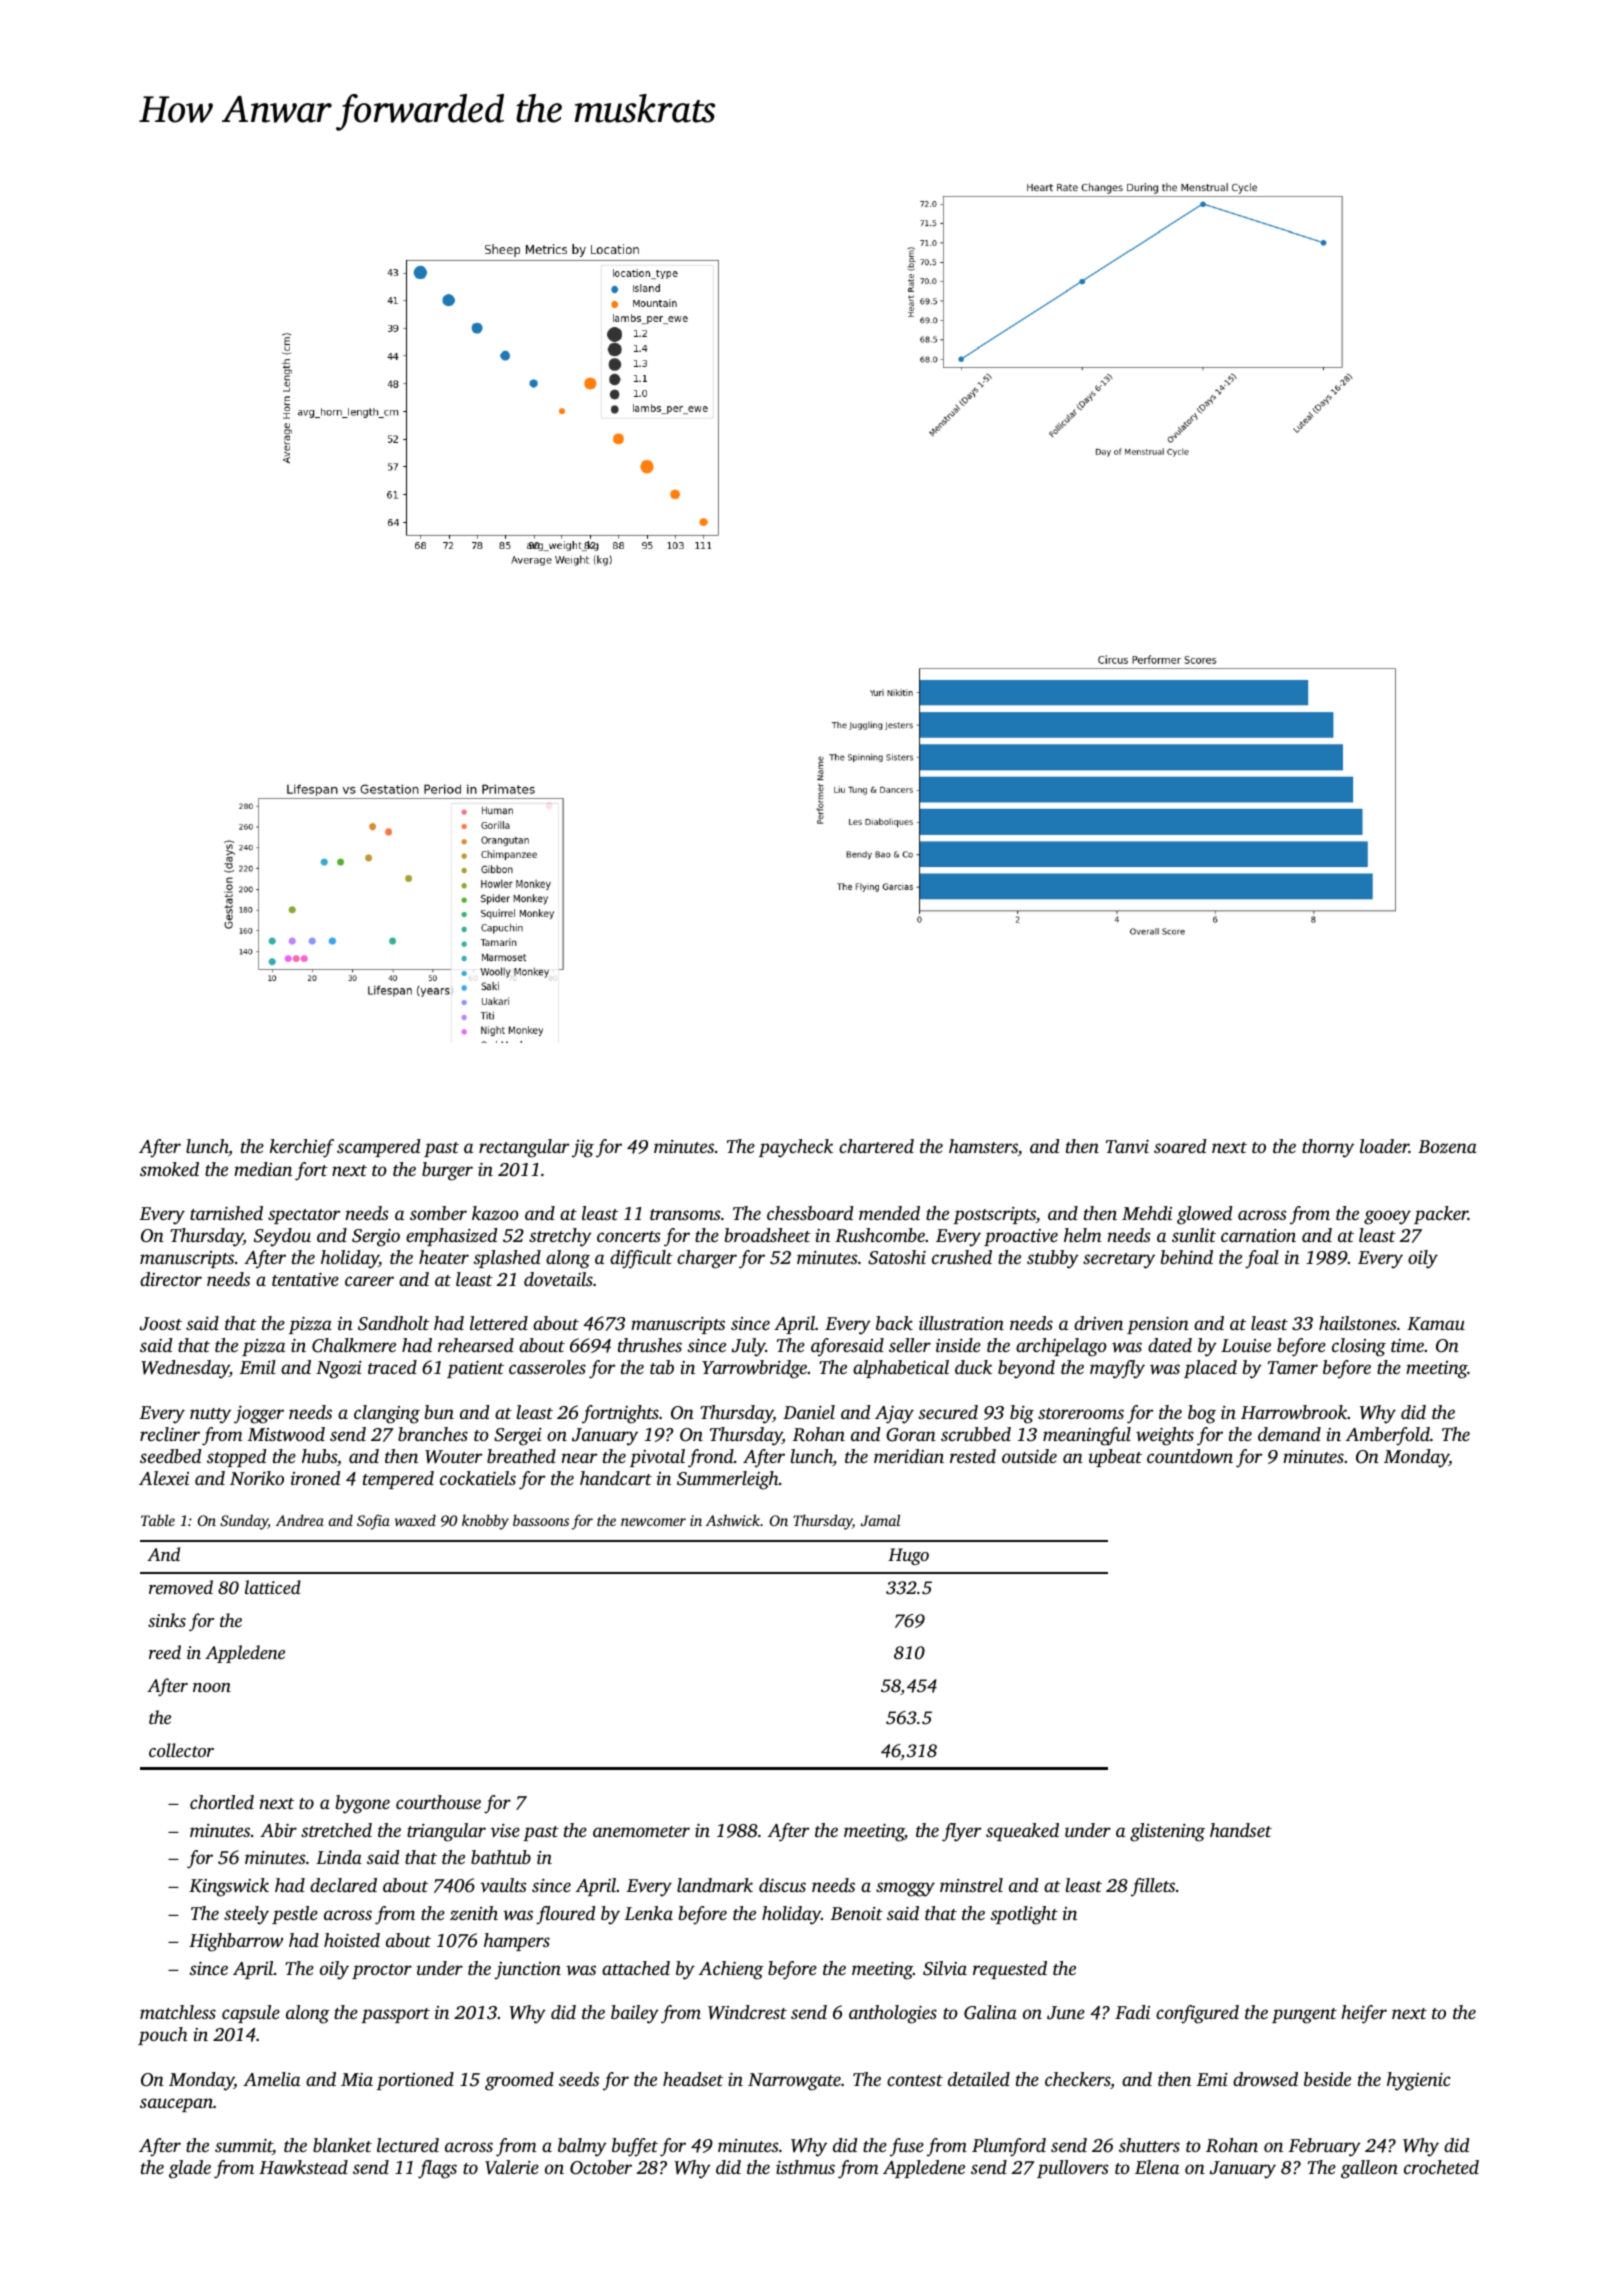 Image resolution: width=1620 pixels, height=2292 pixels. Describe the element at coordinates (181, 1587) in the screenshot. I see `removed` at that location.
